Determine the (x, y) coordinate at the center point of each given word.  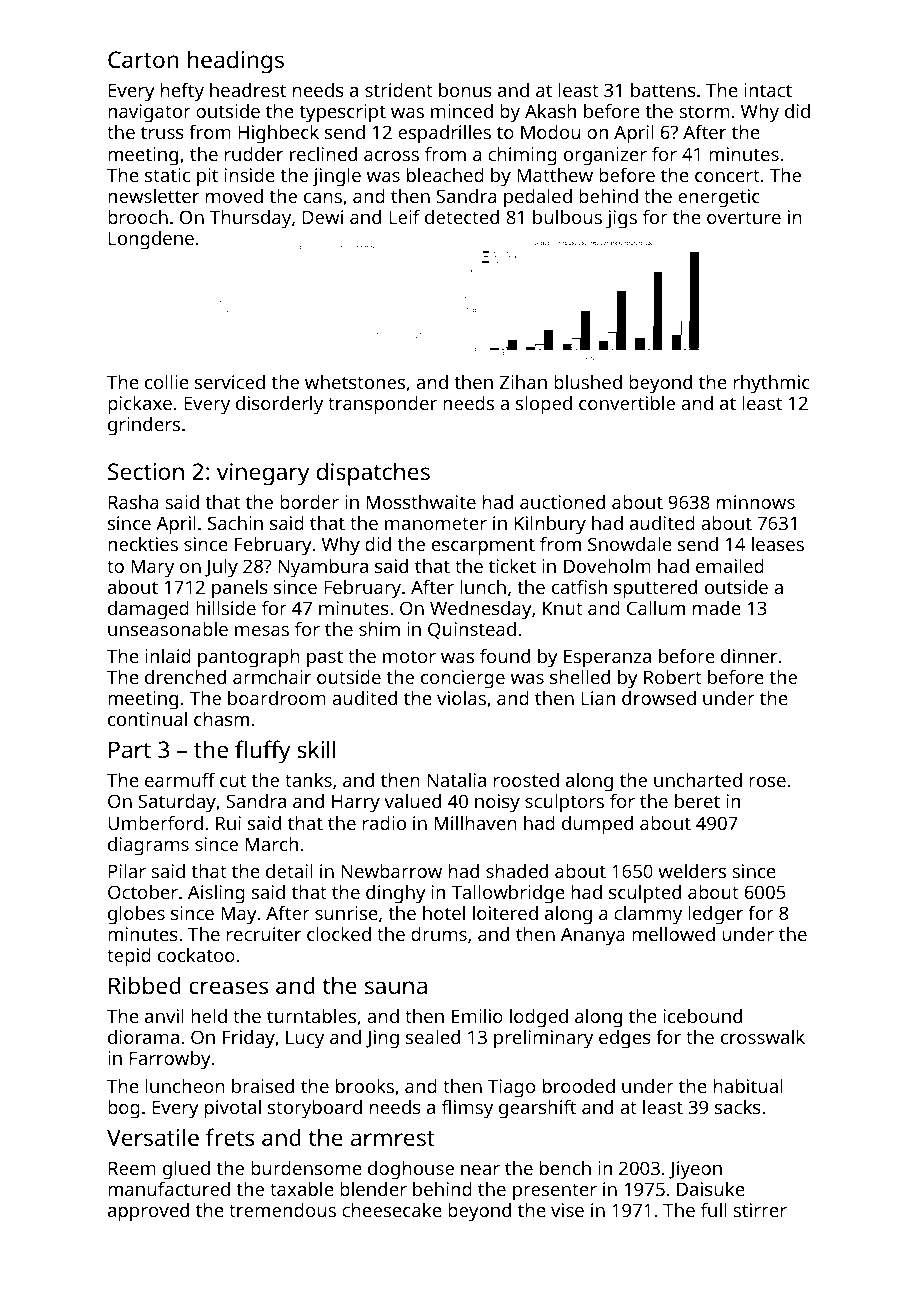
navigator (149, 113)
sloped (544, 405)
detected (462, 217)
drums (439, 934)
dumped (597, 825)
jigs (621, 219)
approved (148, 1212)
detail (289, 871)
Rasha (133, 502)
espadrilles (444, 134)
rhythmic (772, 384)
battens (663, 90)
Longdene (151, 240)
